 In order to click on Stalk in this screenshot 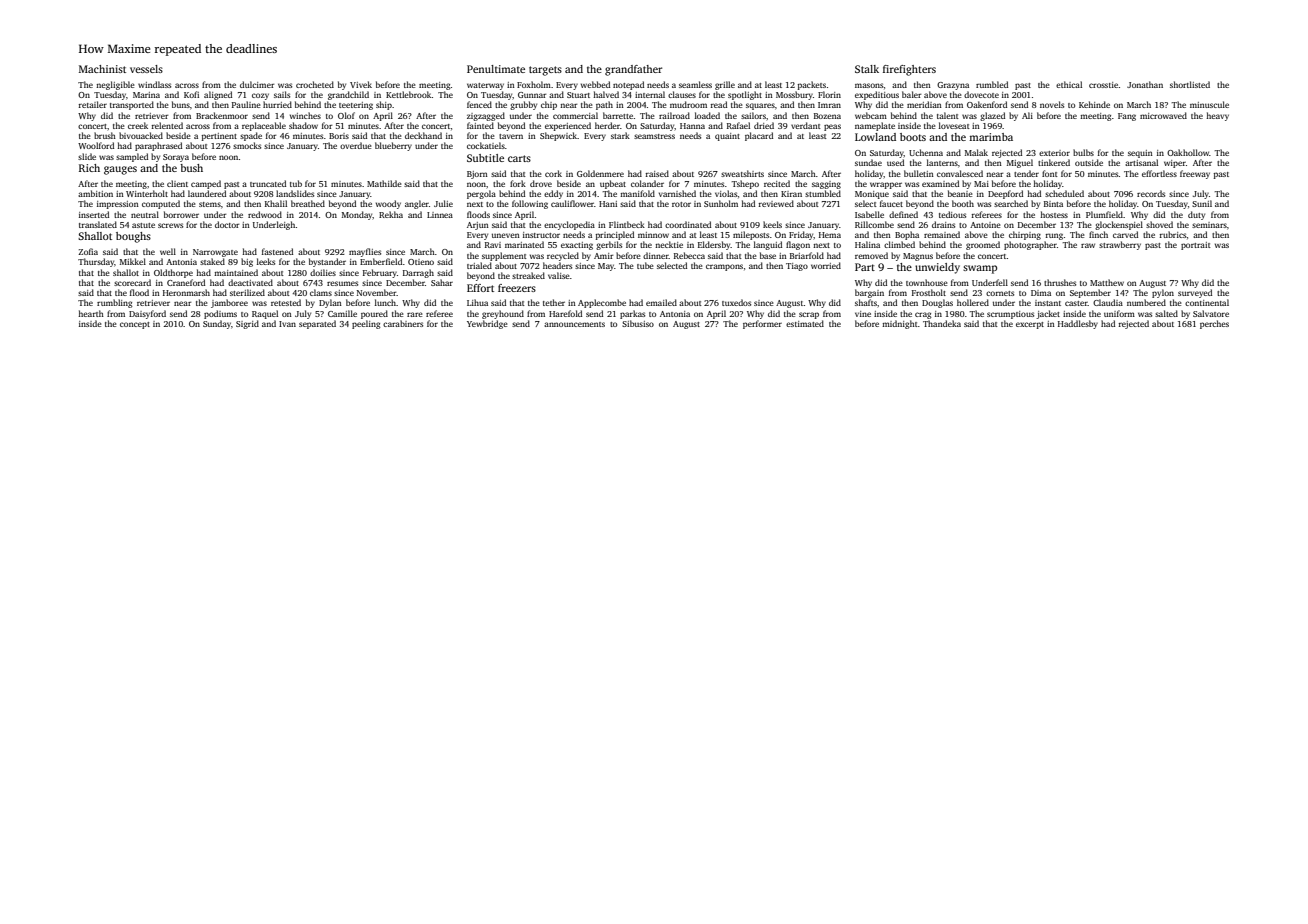, I will do `click(867, 69)`.
